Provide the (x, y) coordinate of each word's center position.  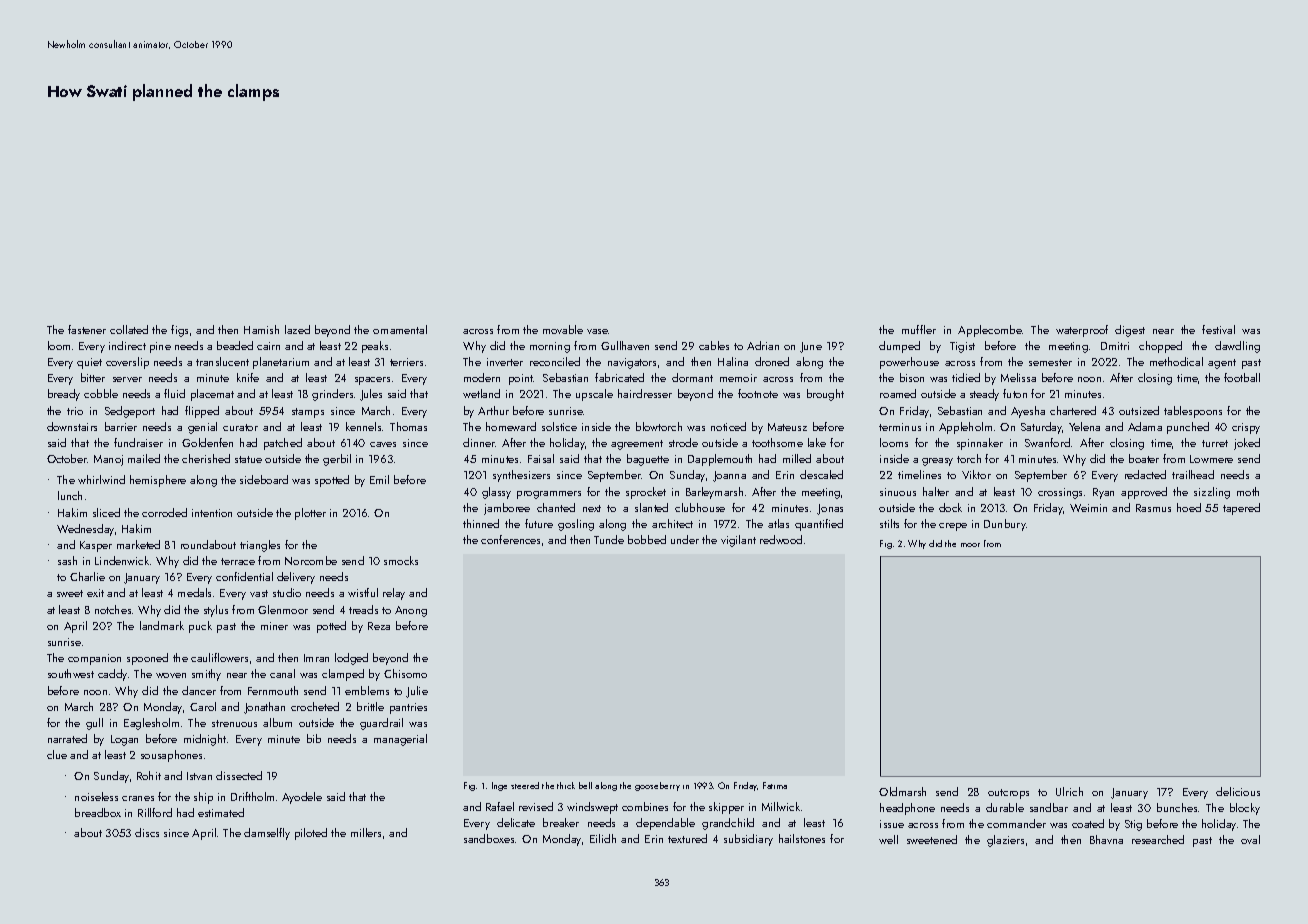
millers (366, 832)
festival (1218, 329)
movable (563, 329)
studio (287, 592)
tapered (1241, 509)
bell (585, 785)
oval (1250, 839)
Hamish (261, 329)
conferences (510, 539)
